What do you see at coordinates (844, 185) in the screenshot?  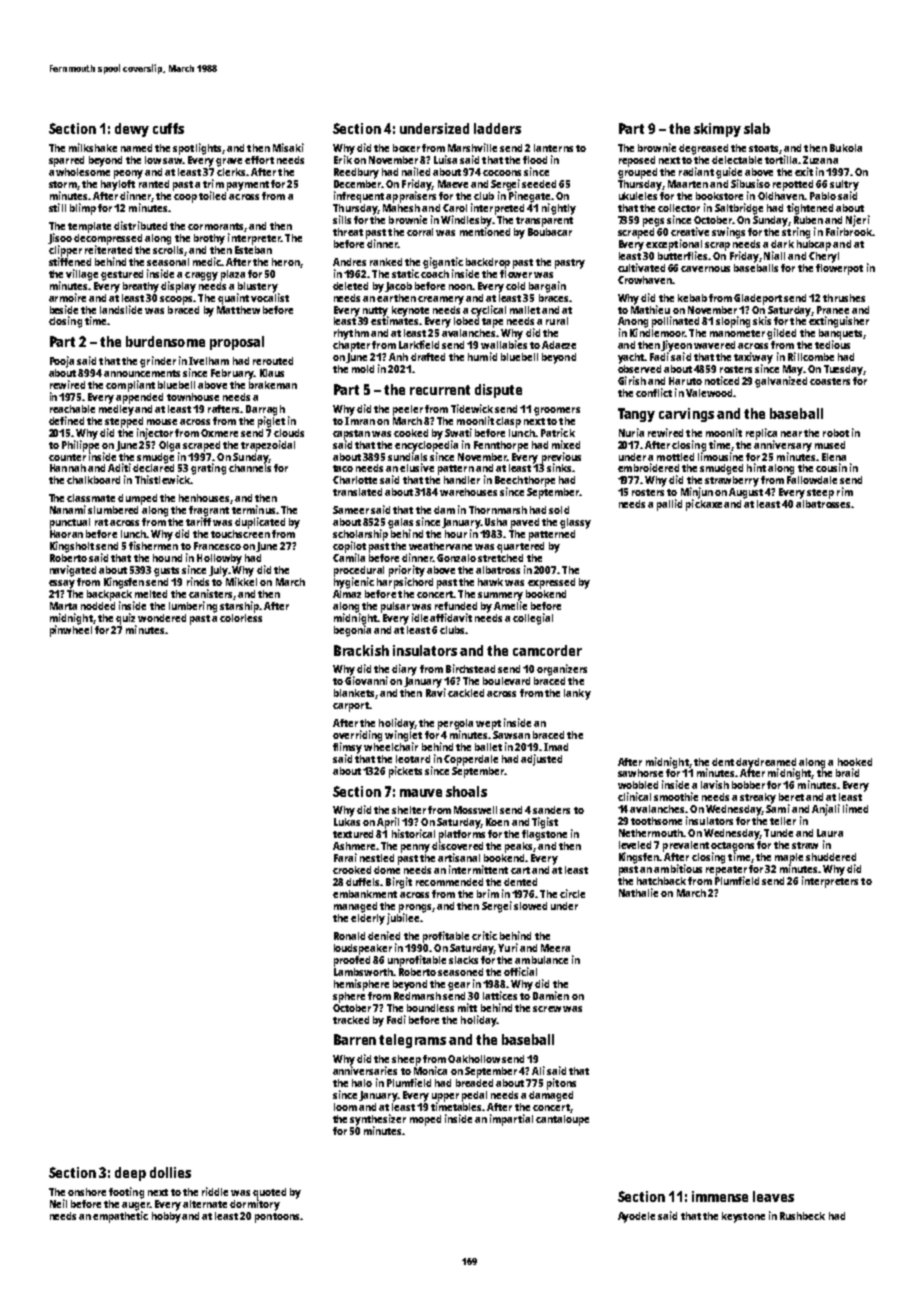 I see `sultry` at bounding box center [844, 185].
